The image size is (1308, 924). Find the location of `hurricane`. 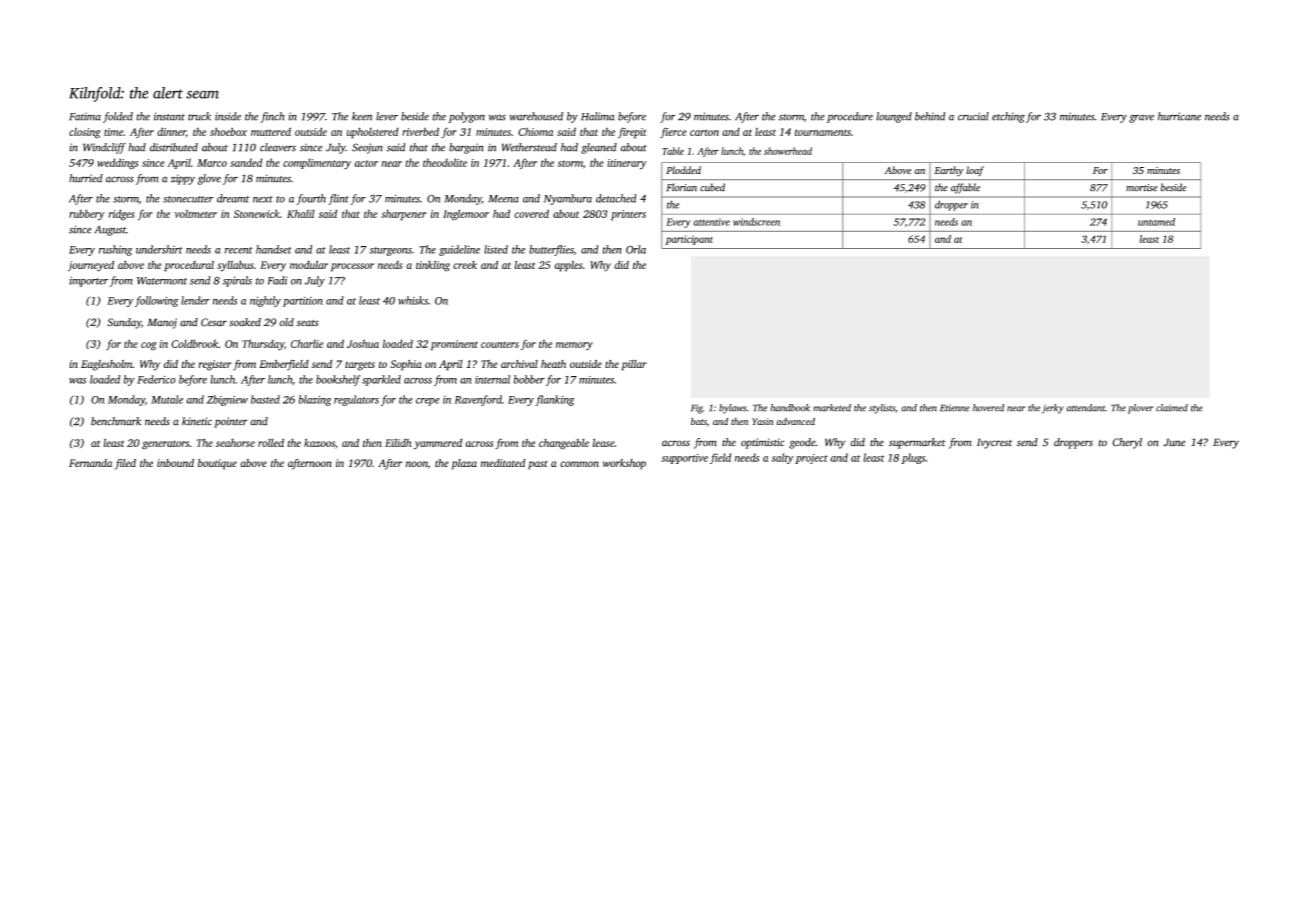

hurricane is located at coordinates (1179, 116).
